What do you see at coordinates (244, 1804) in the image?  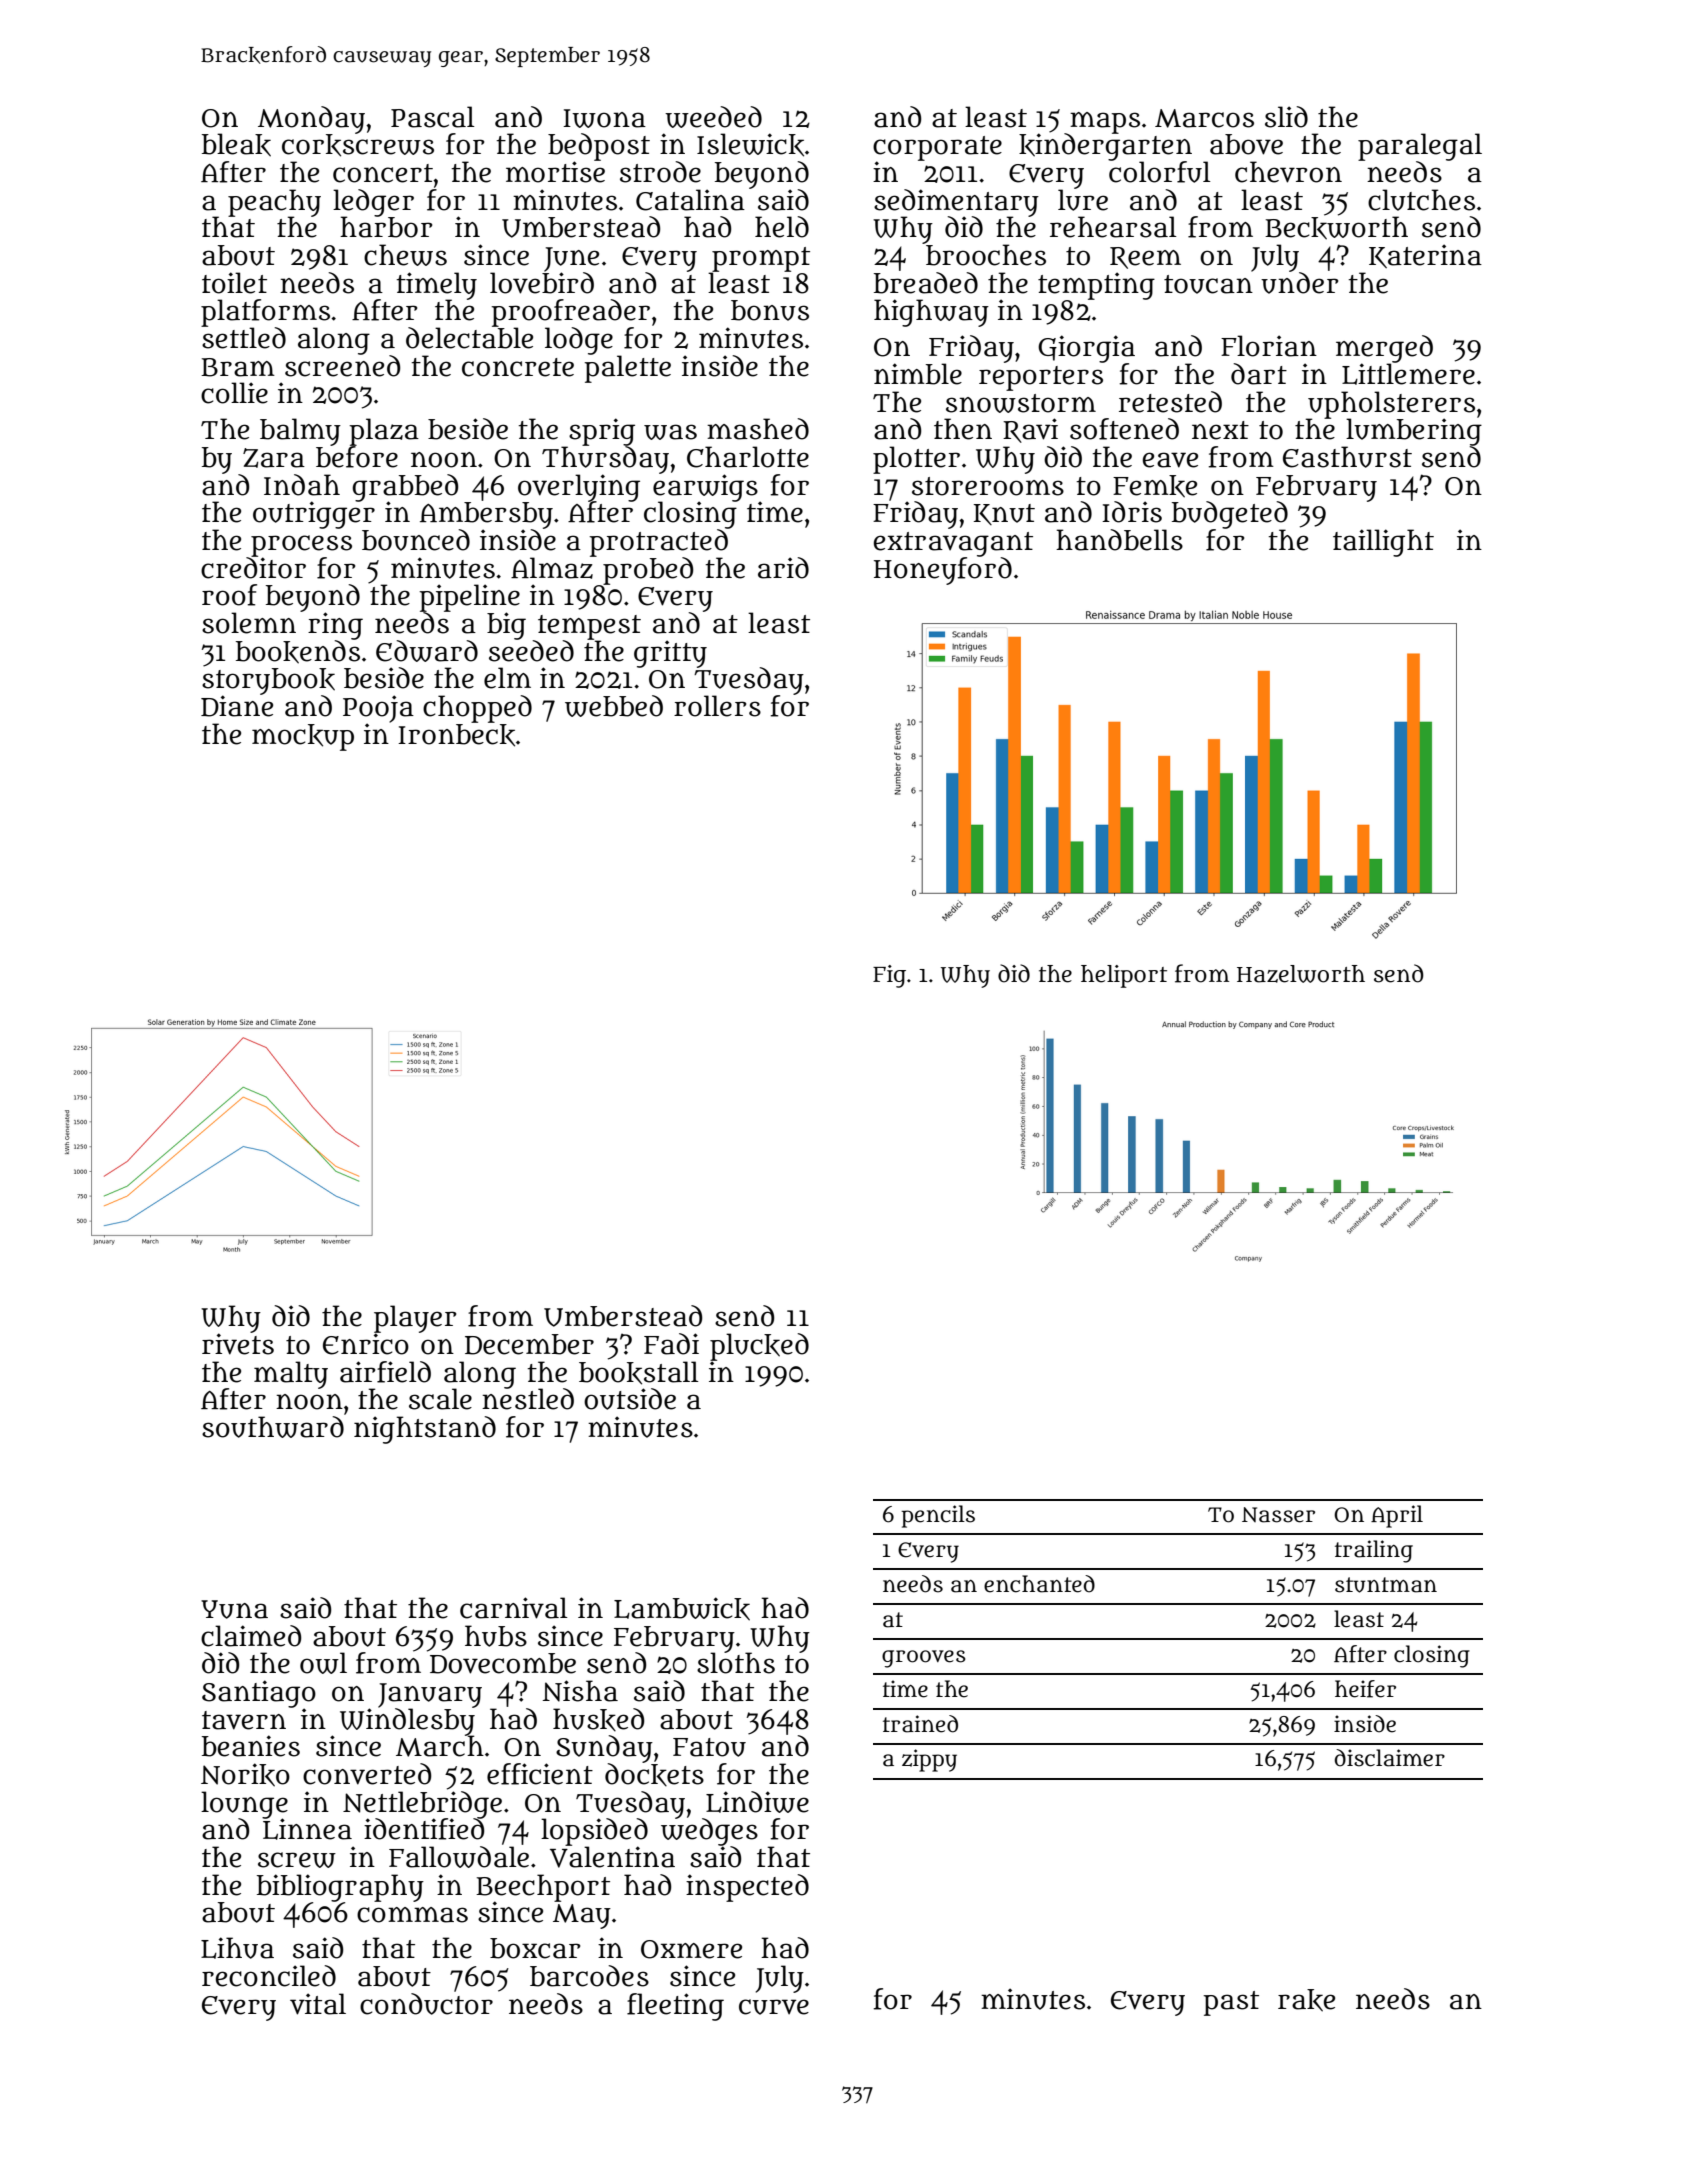 I see `lounge` at bounding box center [244, 1804].
